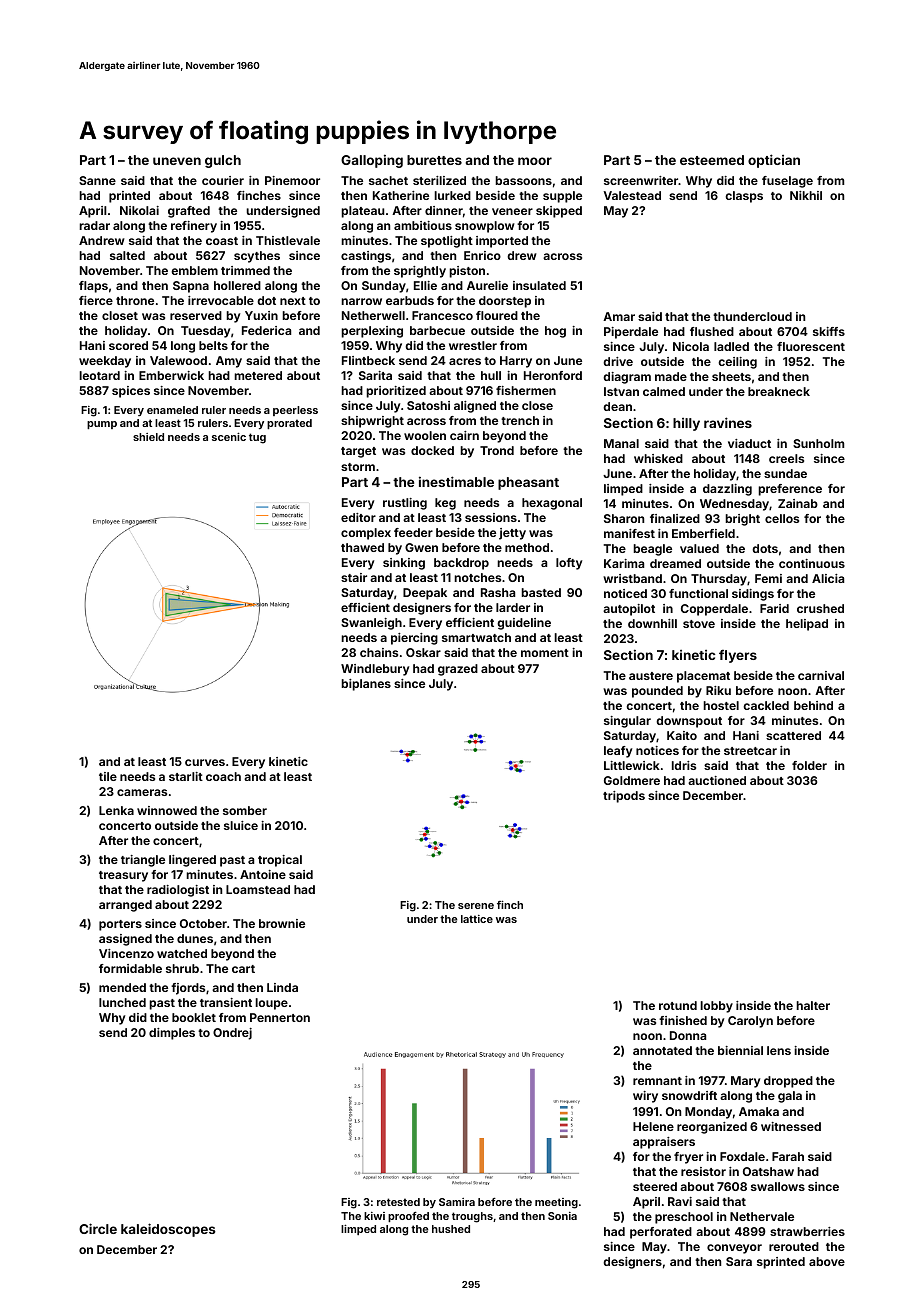 Image resolution: width=924 pixels, height=1308 pixels. Describe the element at coordinates (485, 227) in the image. I see `snowplow` at that location.
